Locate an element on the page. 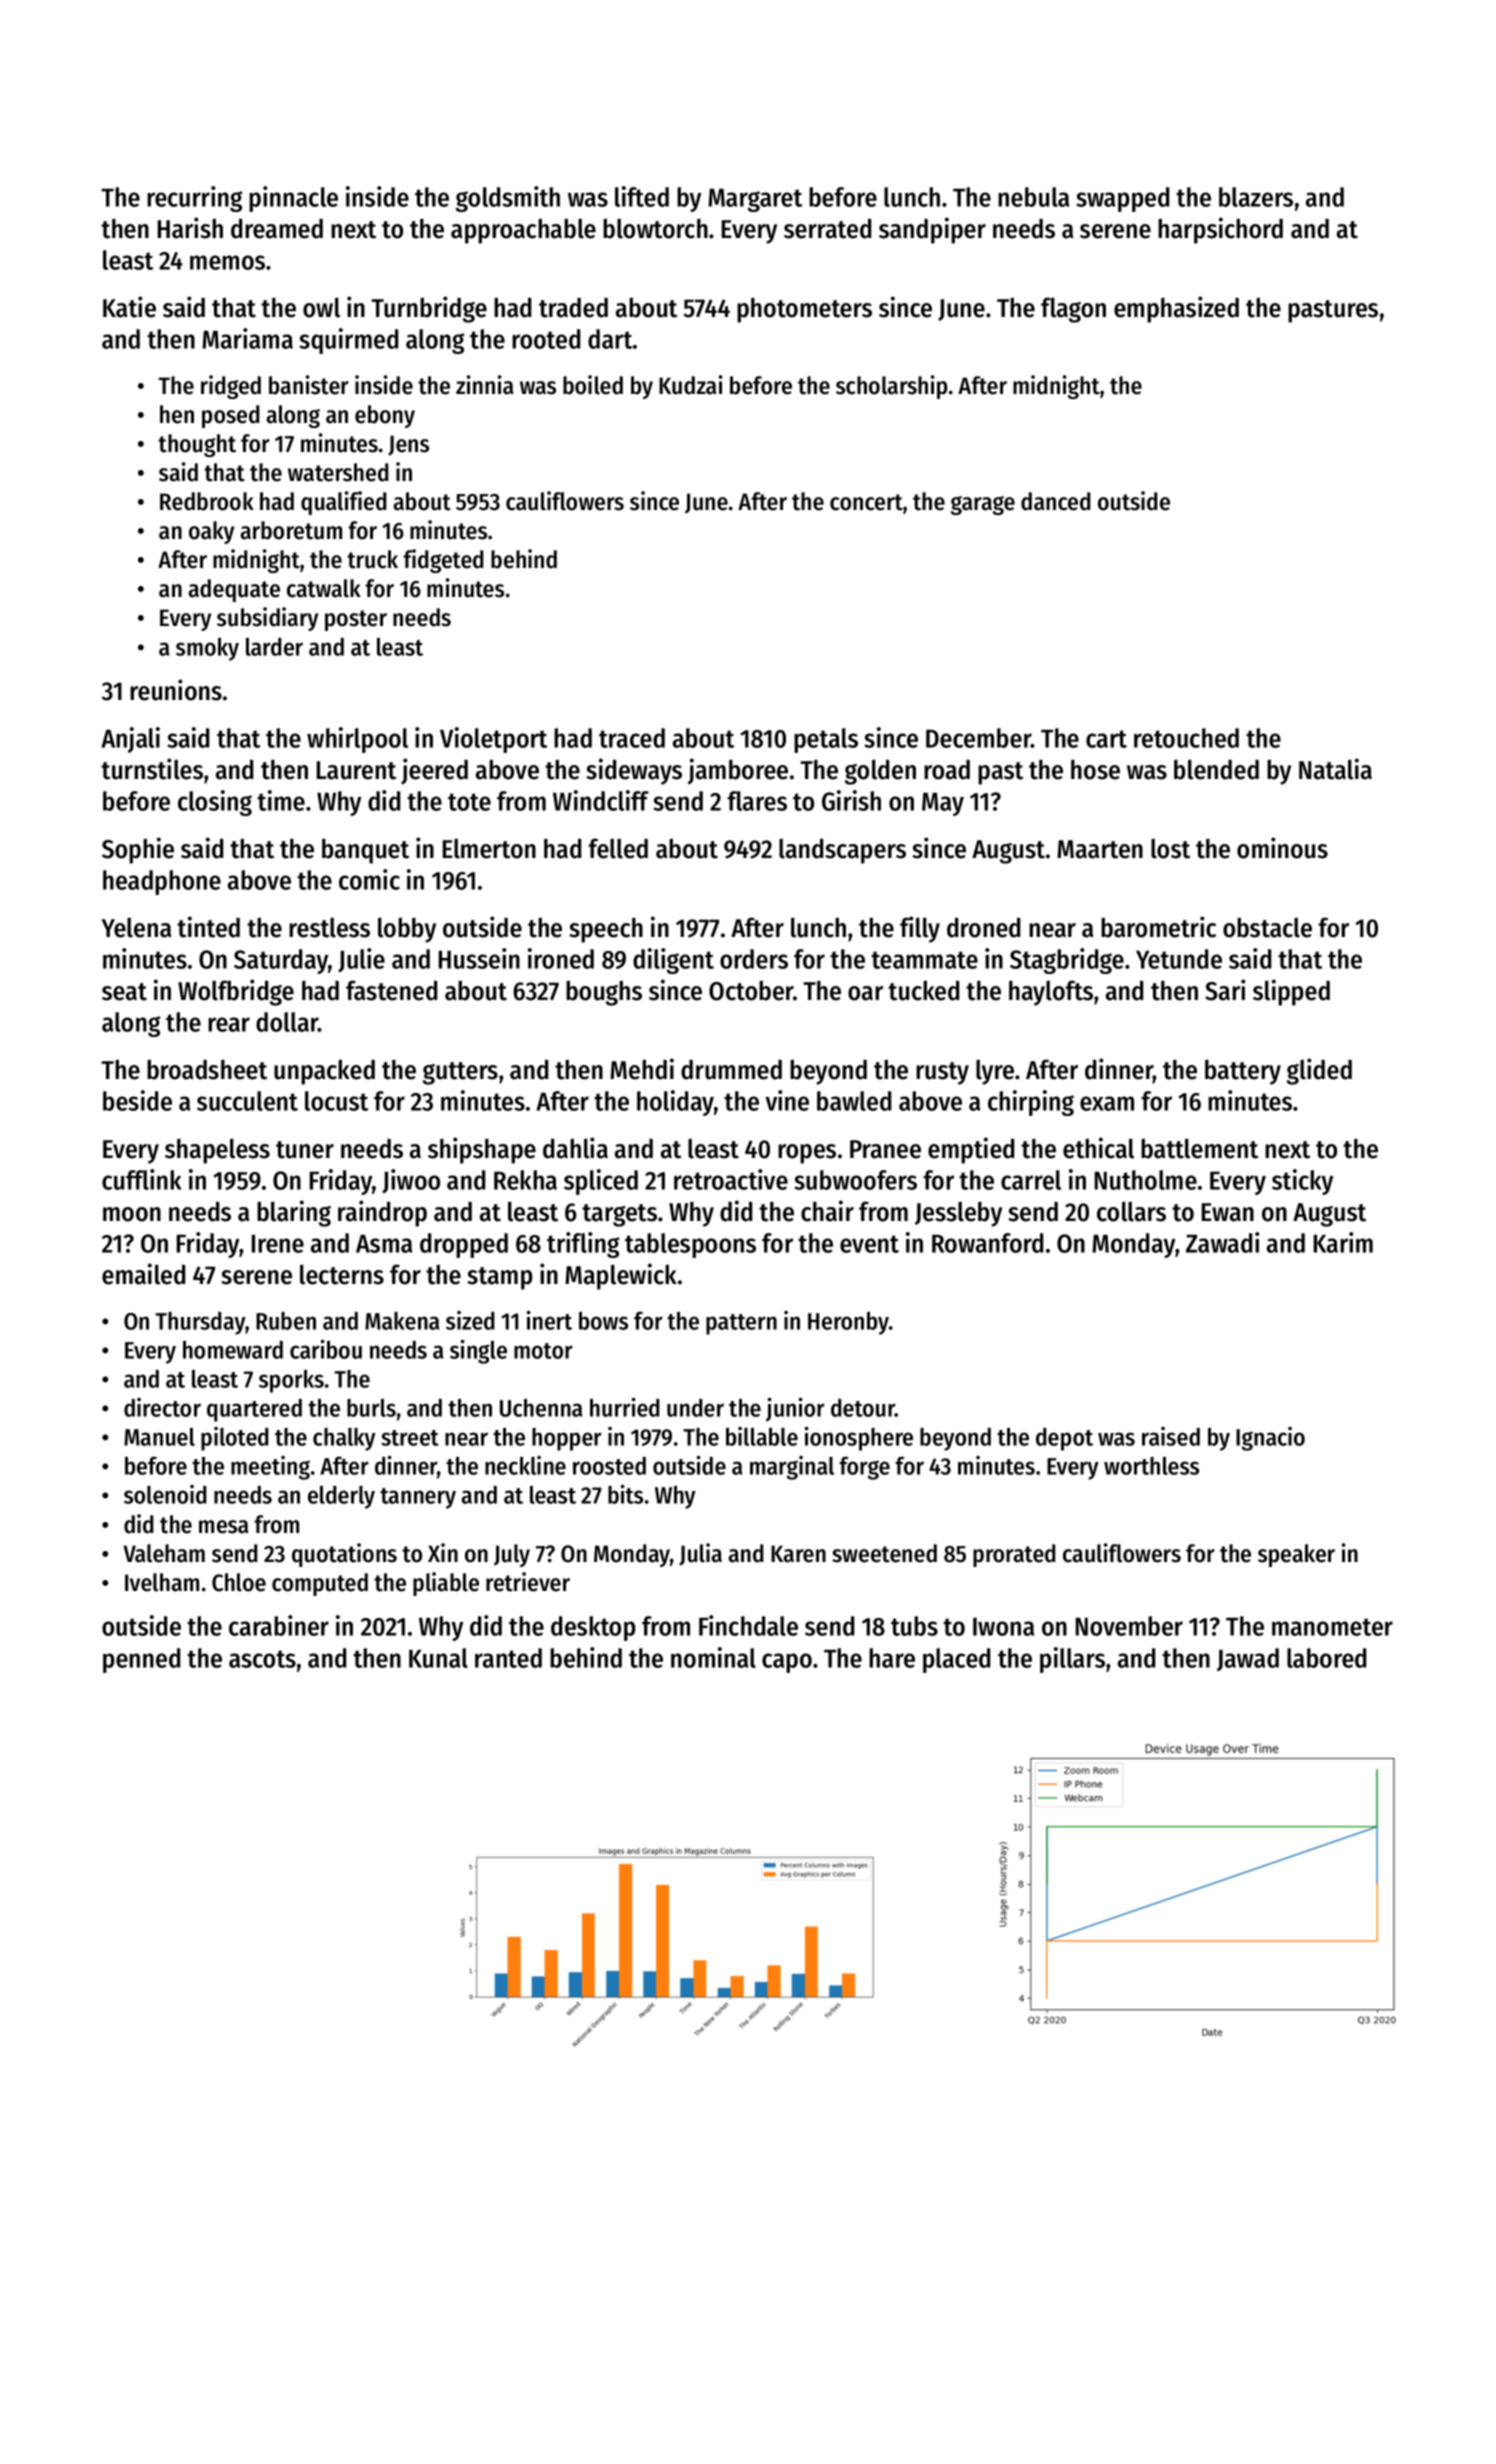 The width and height of the page is (1496, 2464). worthless is located at coordinates (1151, 1466).
